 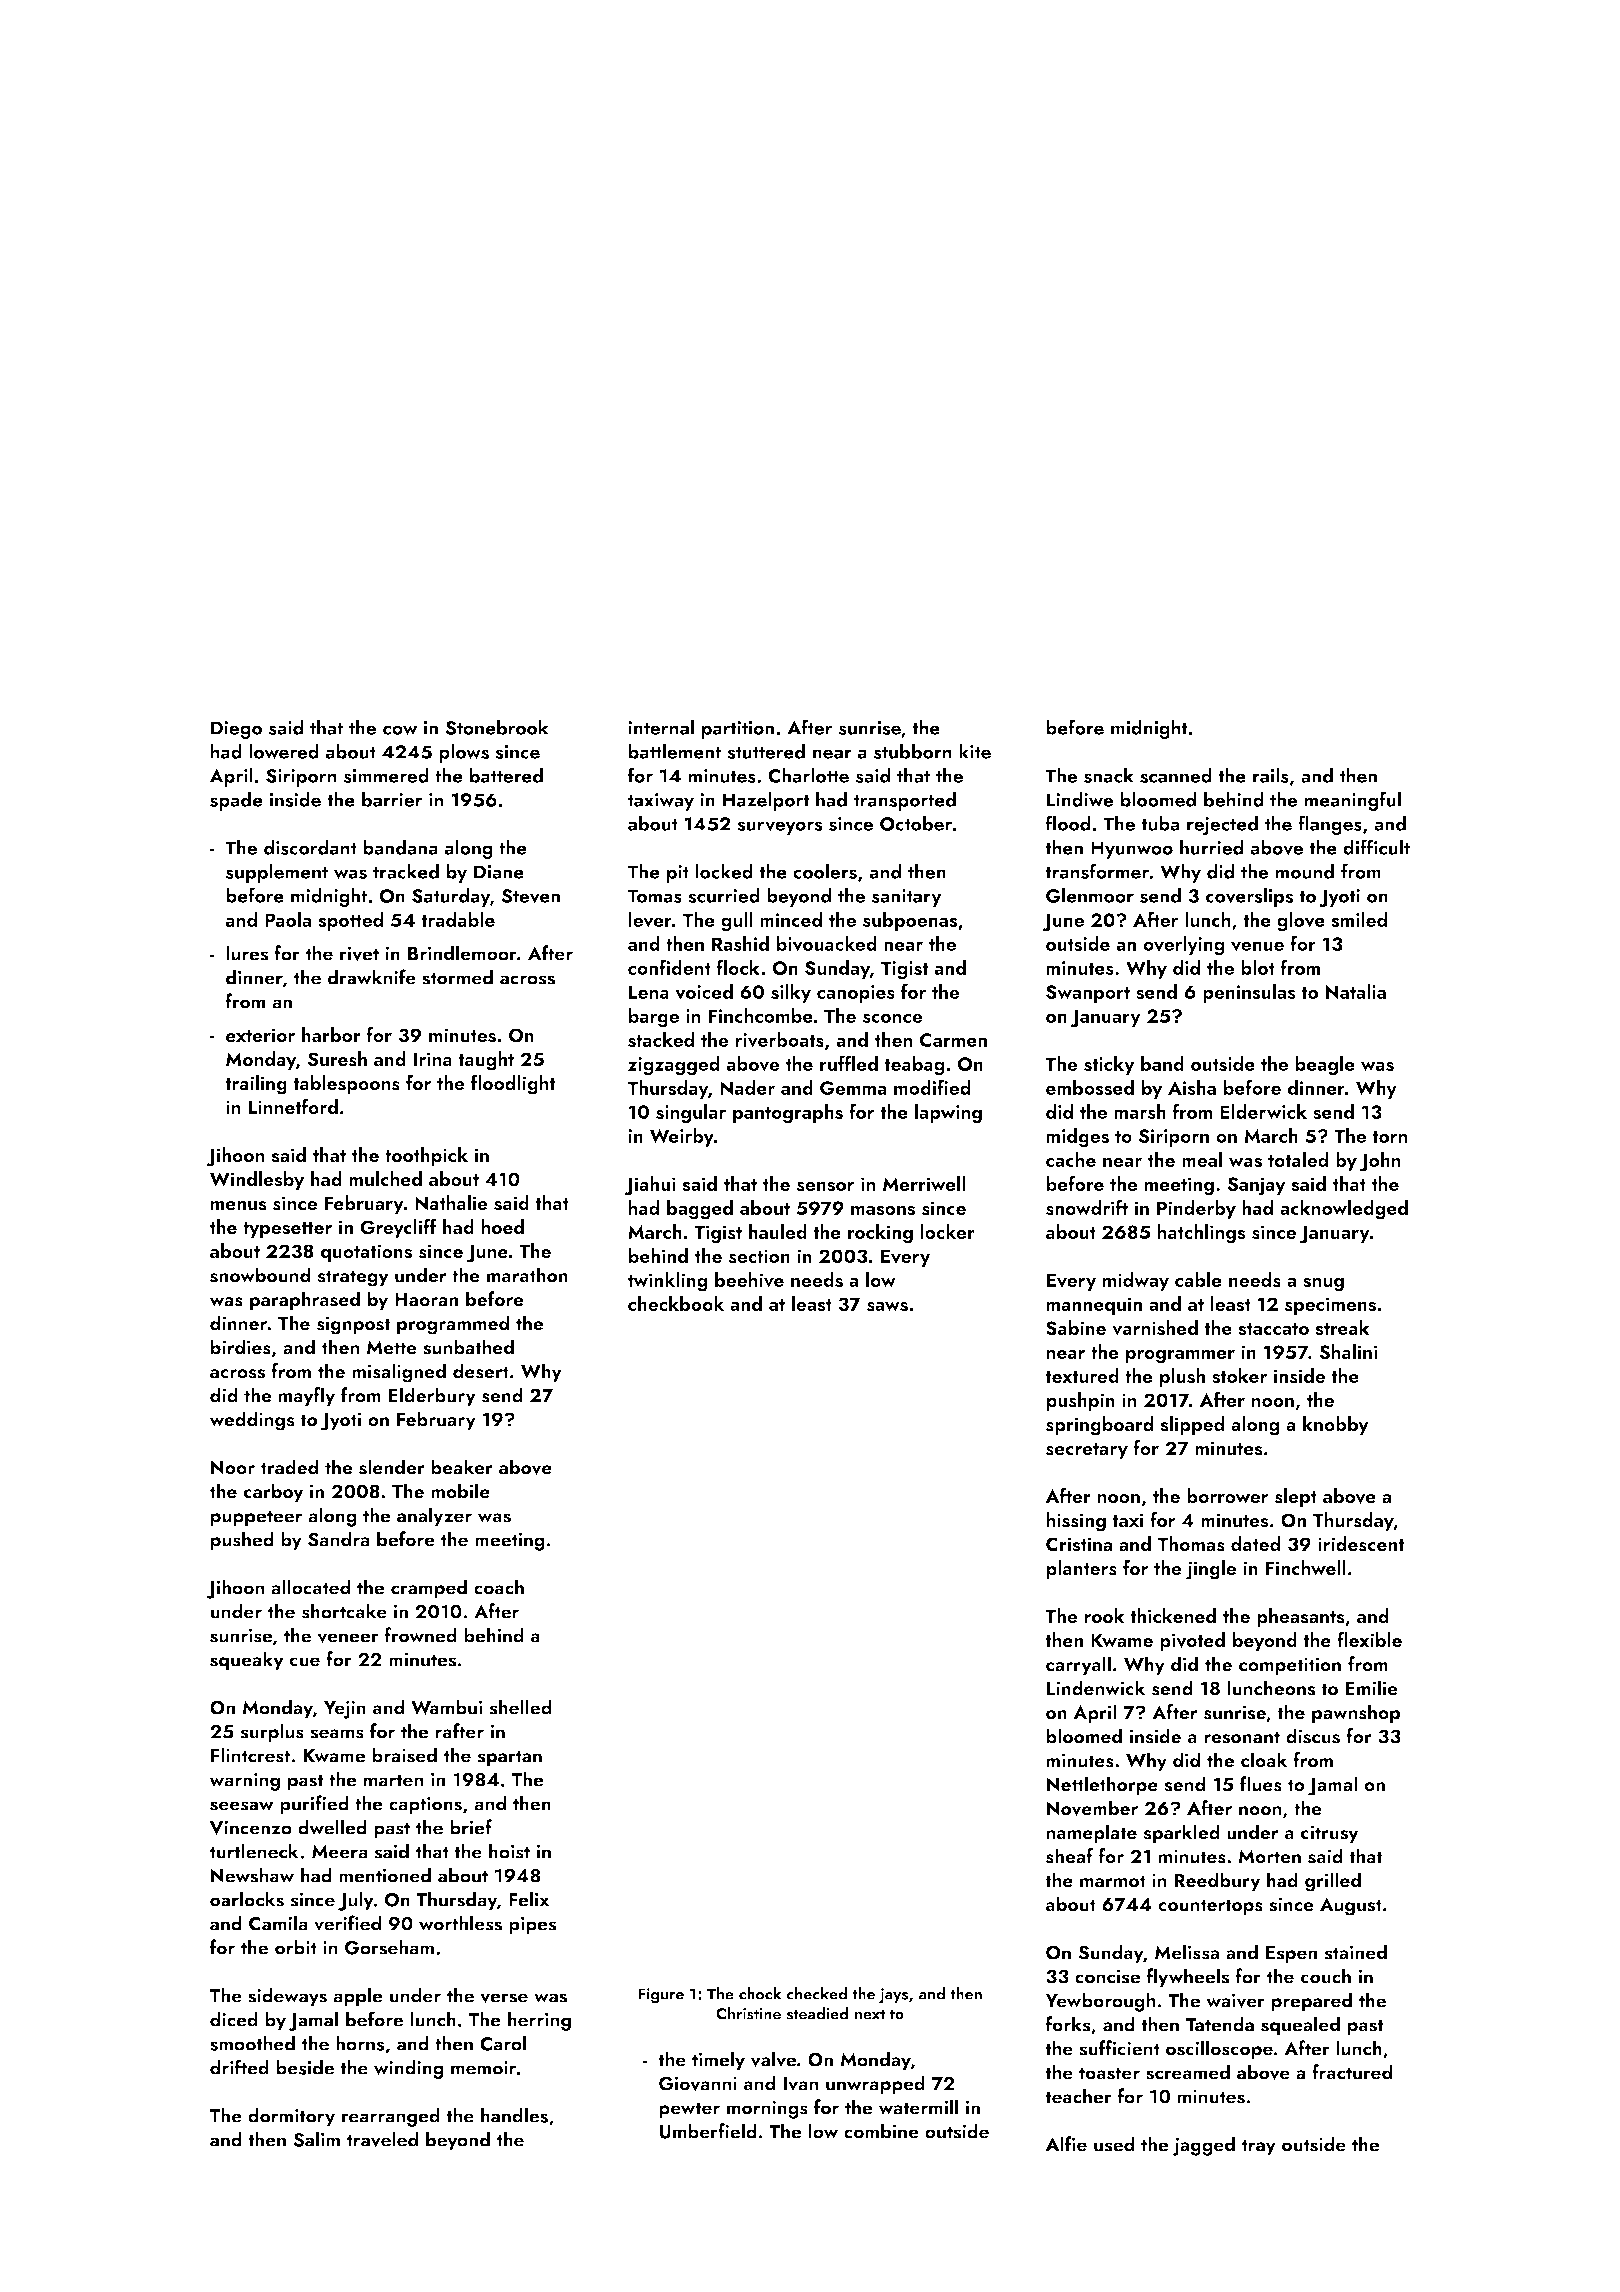 I want to click on spartan, so click(x=509, y=1758).
